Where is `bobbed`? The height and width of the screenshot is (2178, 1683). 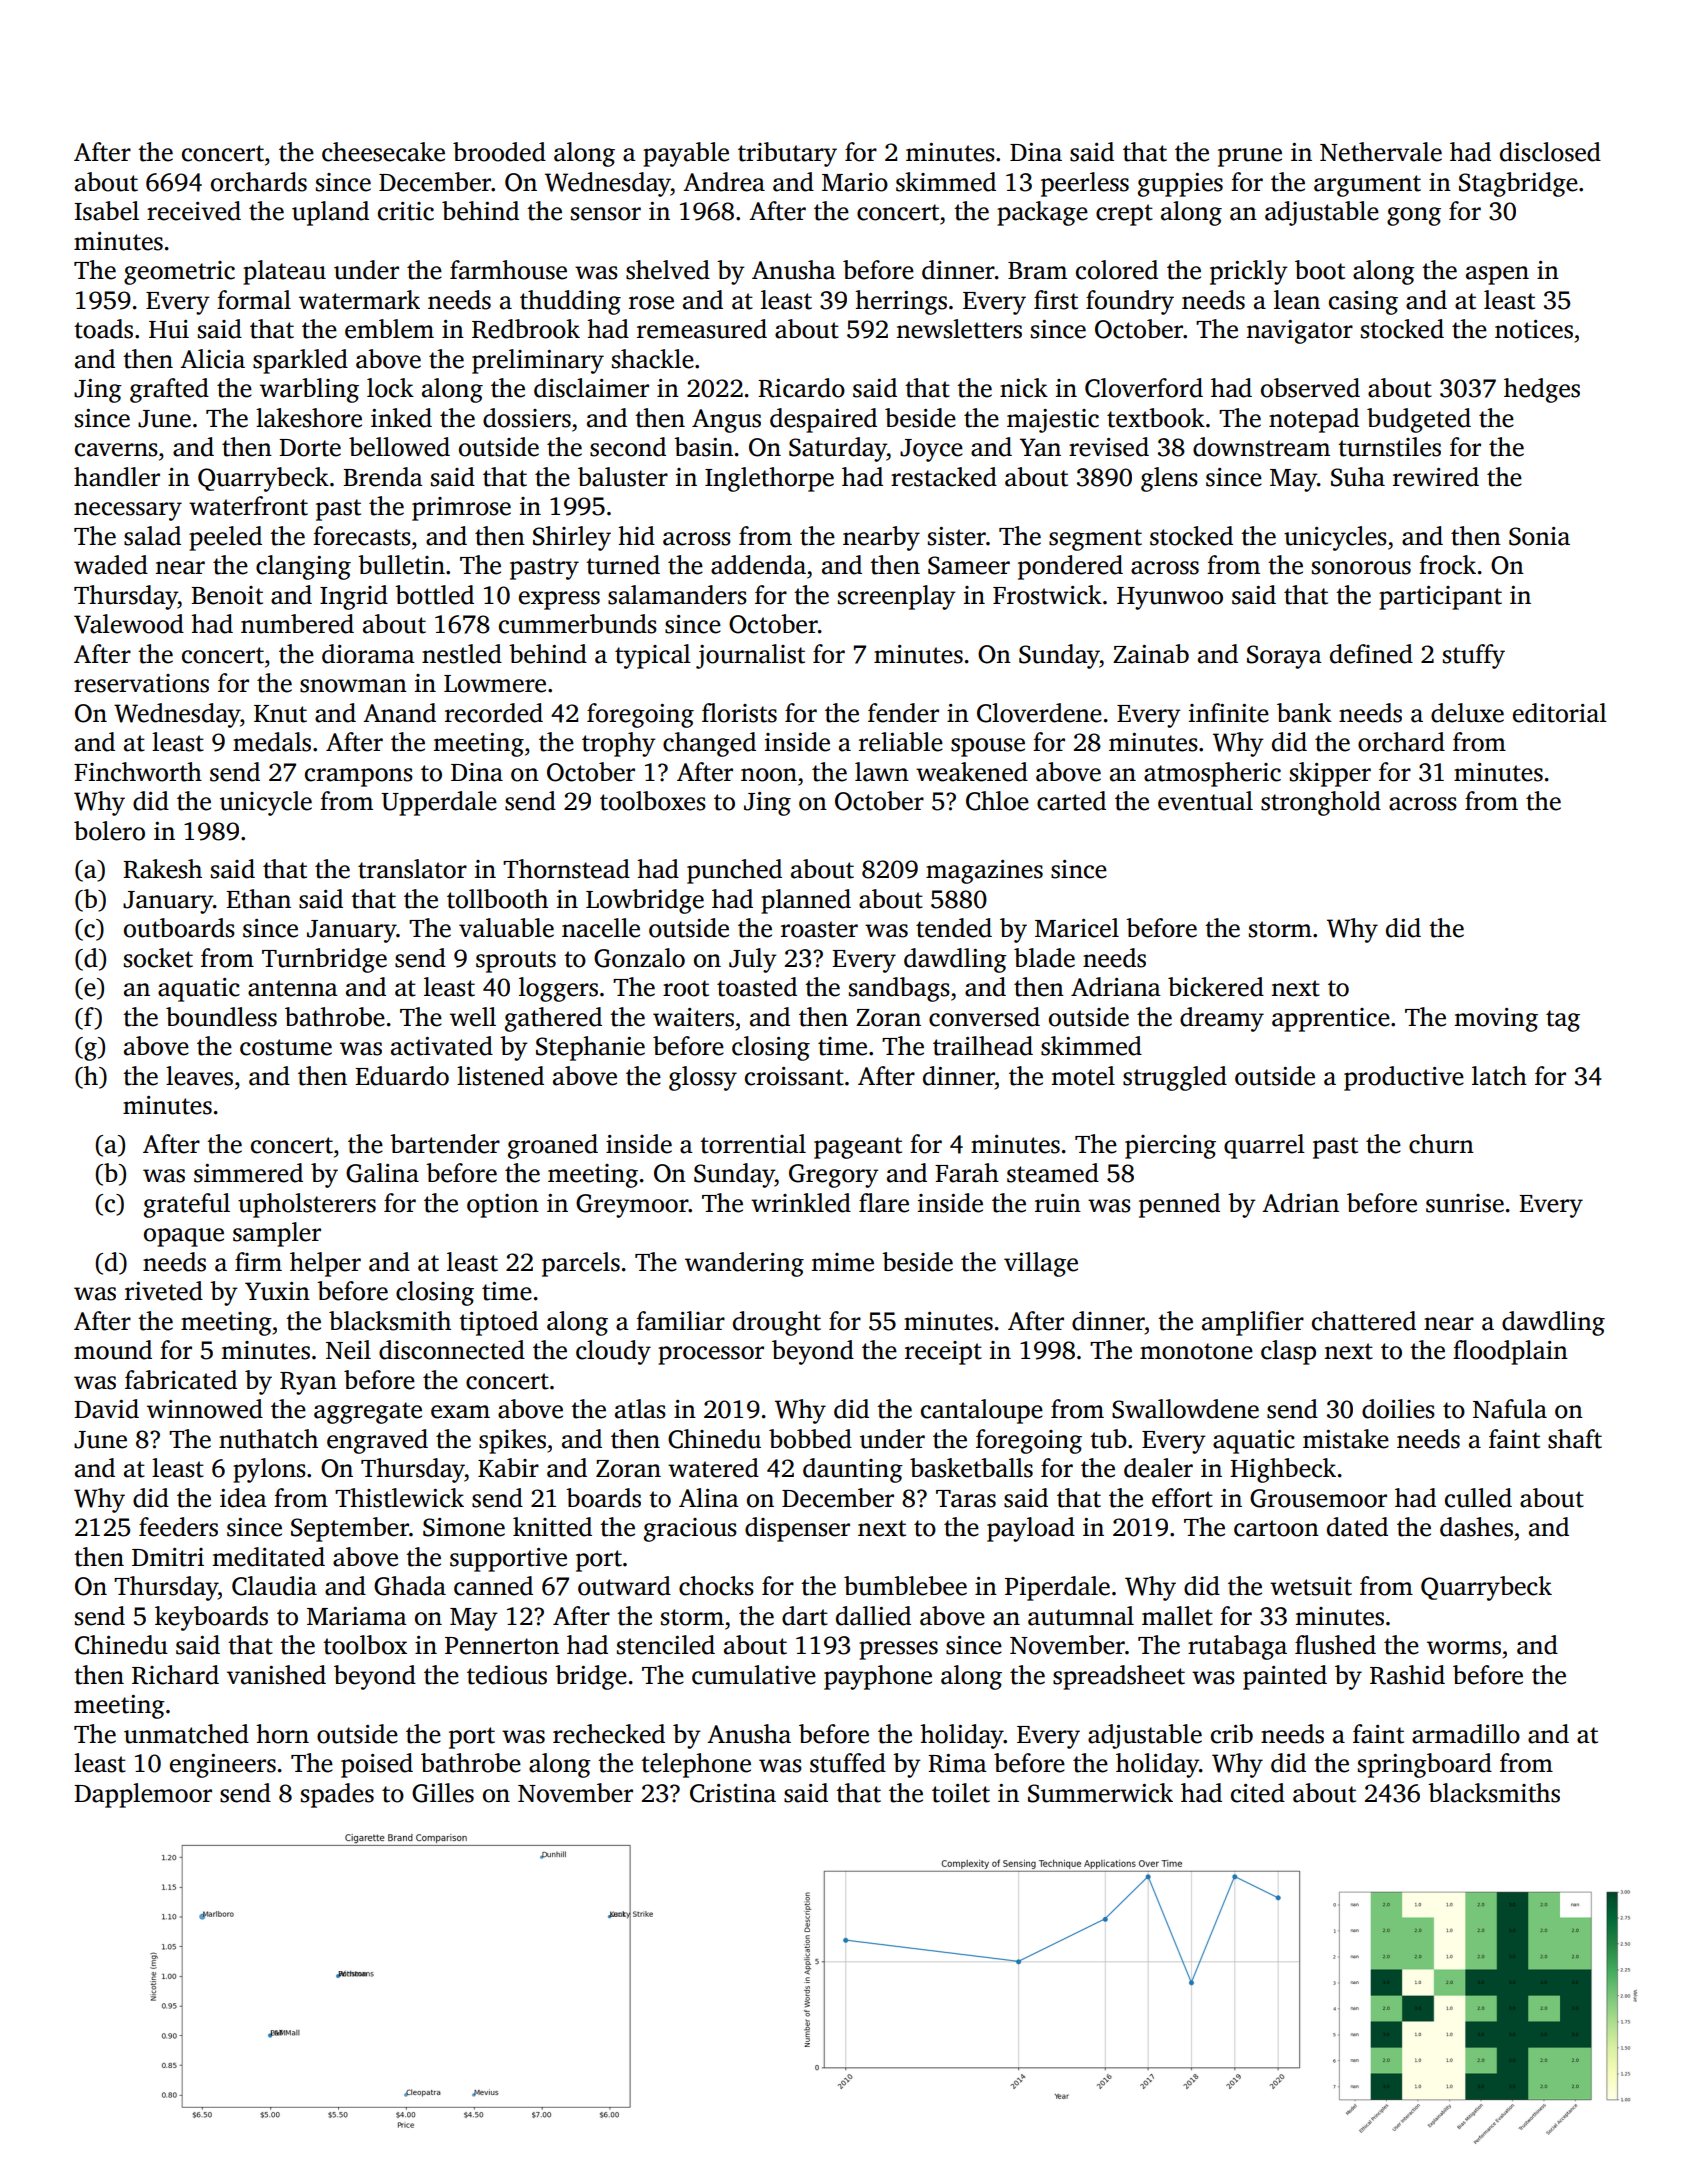 bobbed is located at coordinates (810, 1439).
